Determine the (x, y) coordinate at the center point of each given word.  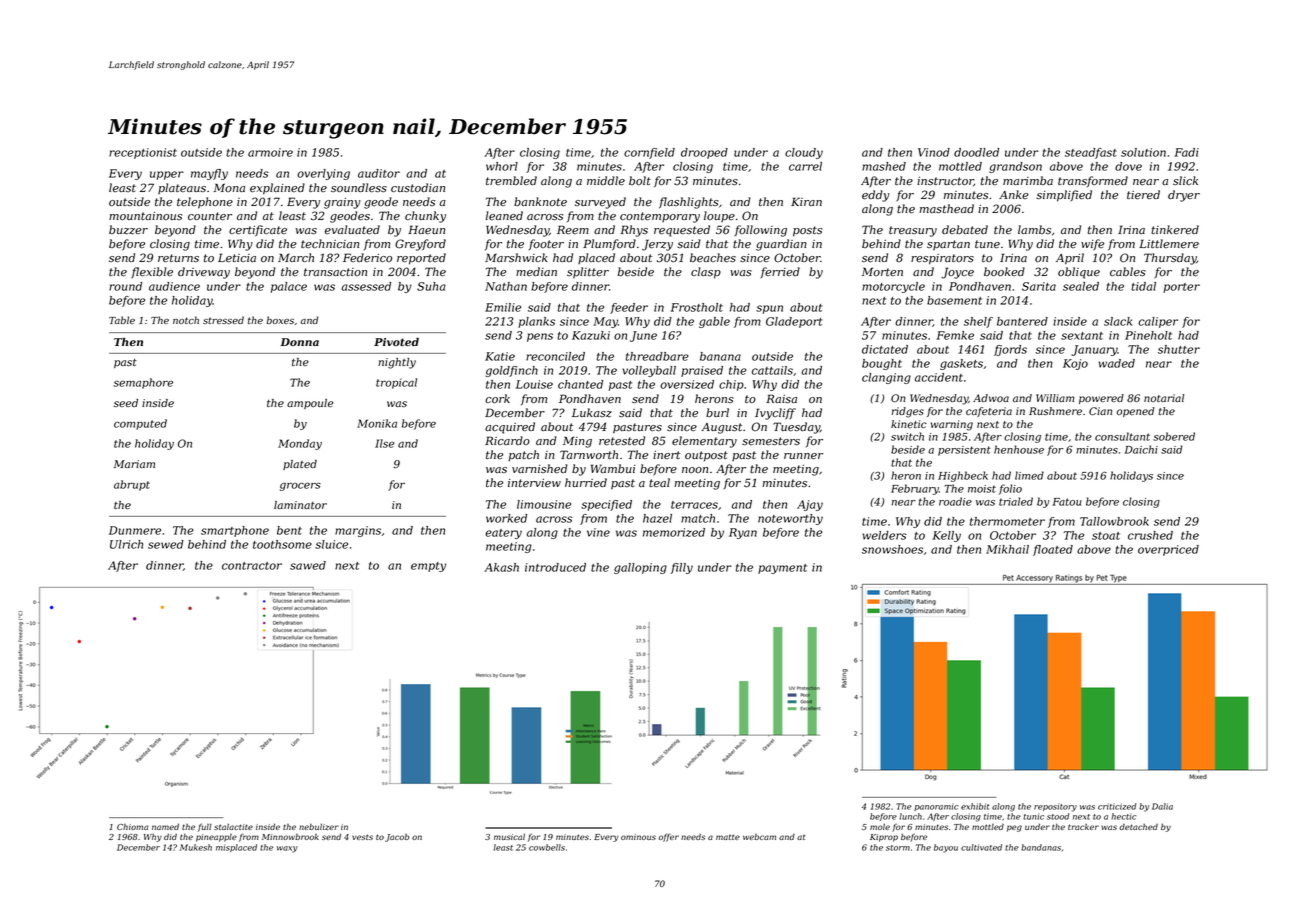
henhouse (1019, 449)
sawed (308, 565)
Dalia (1162, 806)
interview (534, 483)
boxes (280, 320)
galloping (640, 568)
